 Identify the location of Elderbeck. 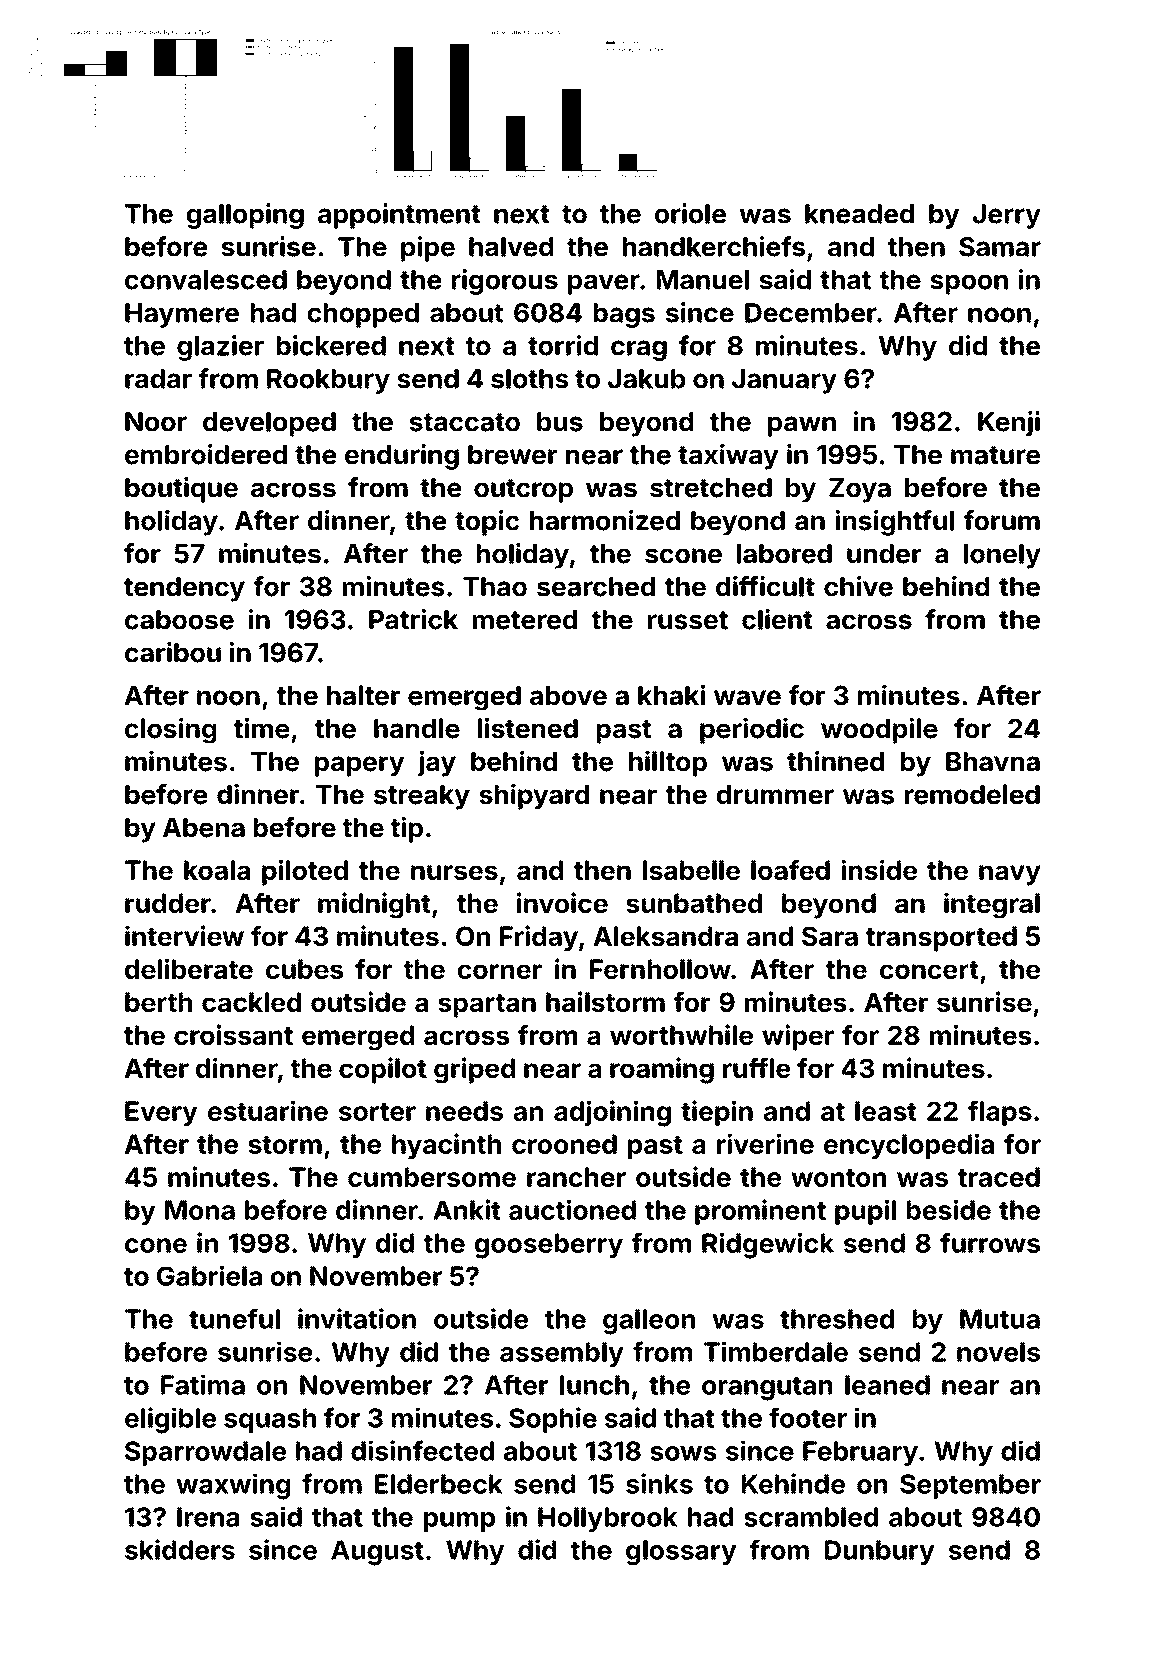
(439, 1484).
